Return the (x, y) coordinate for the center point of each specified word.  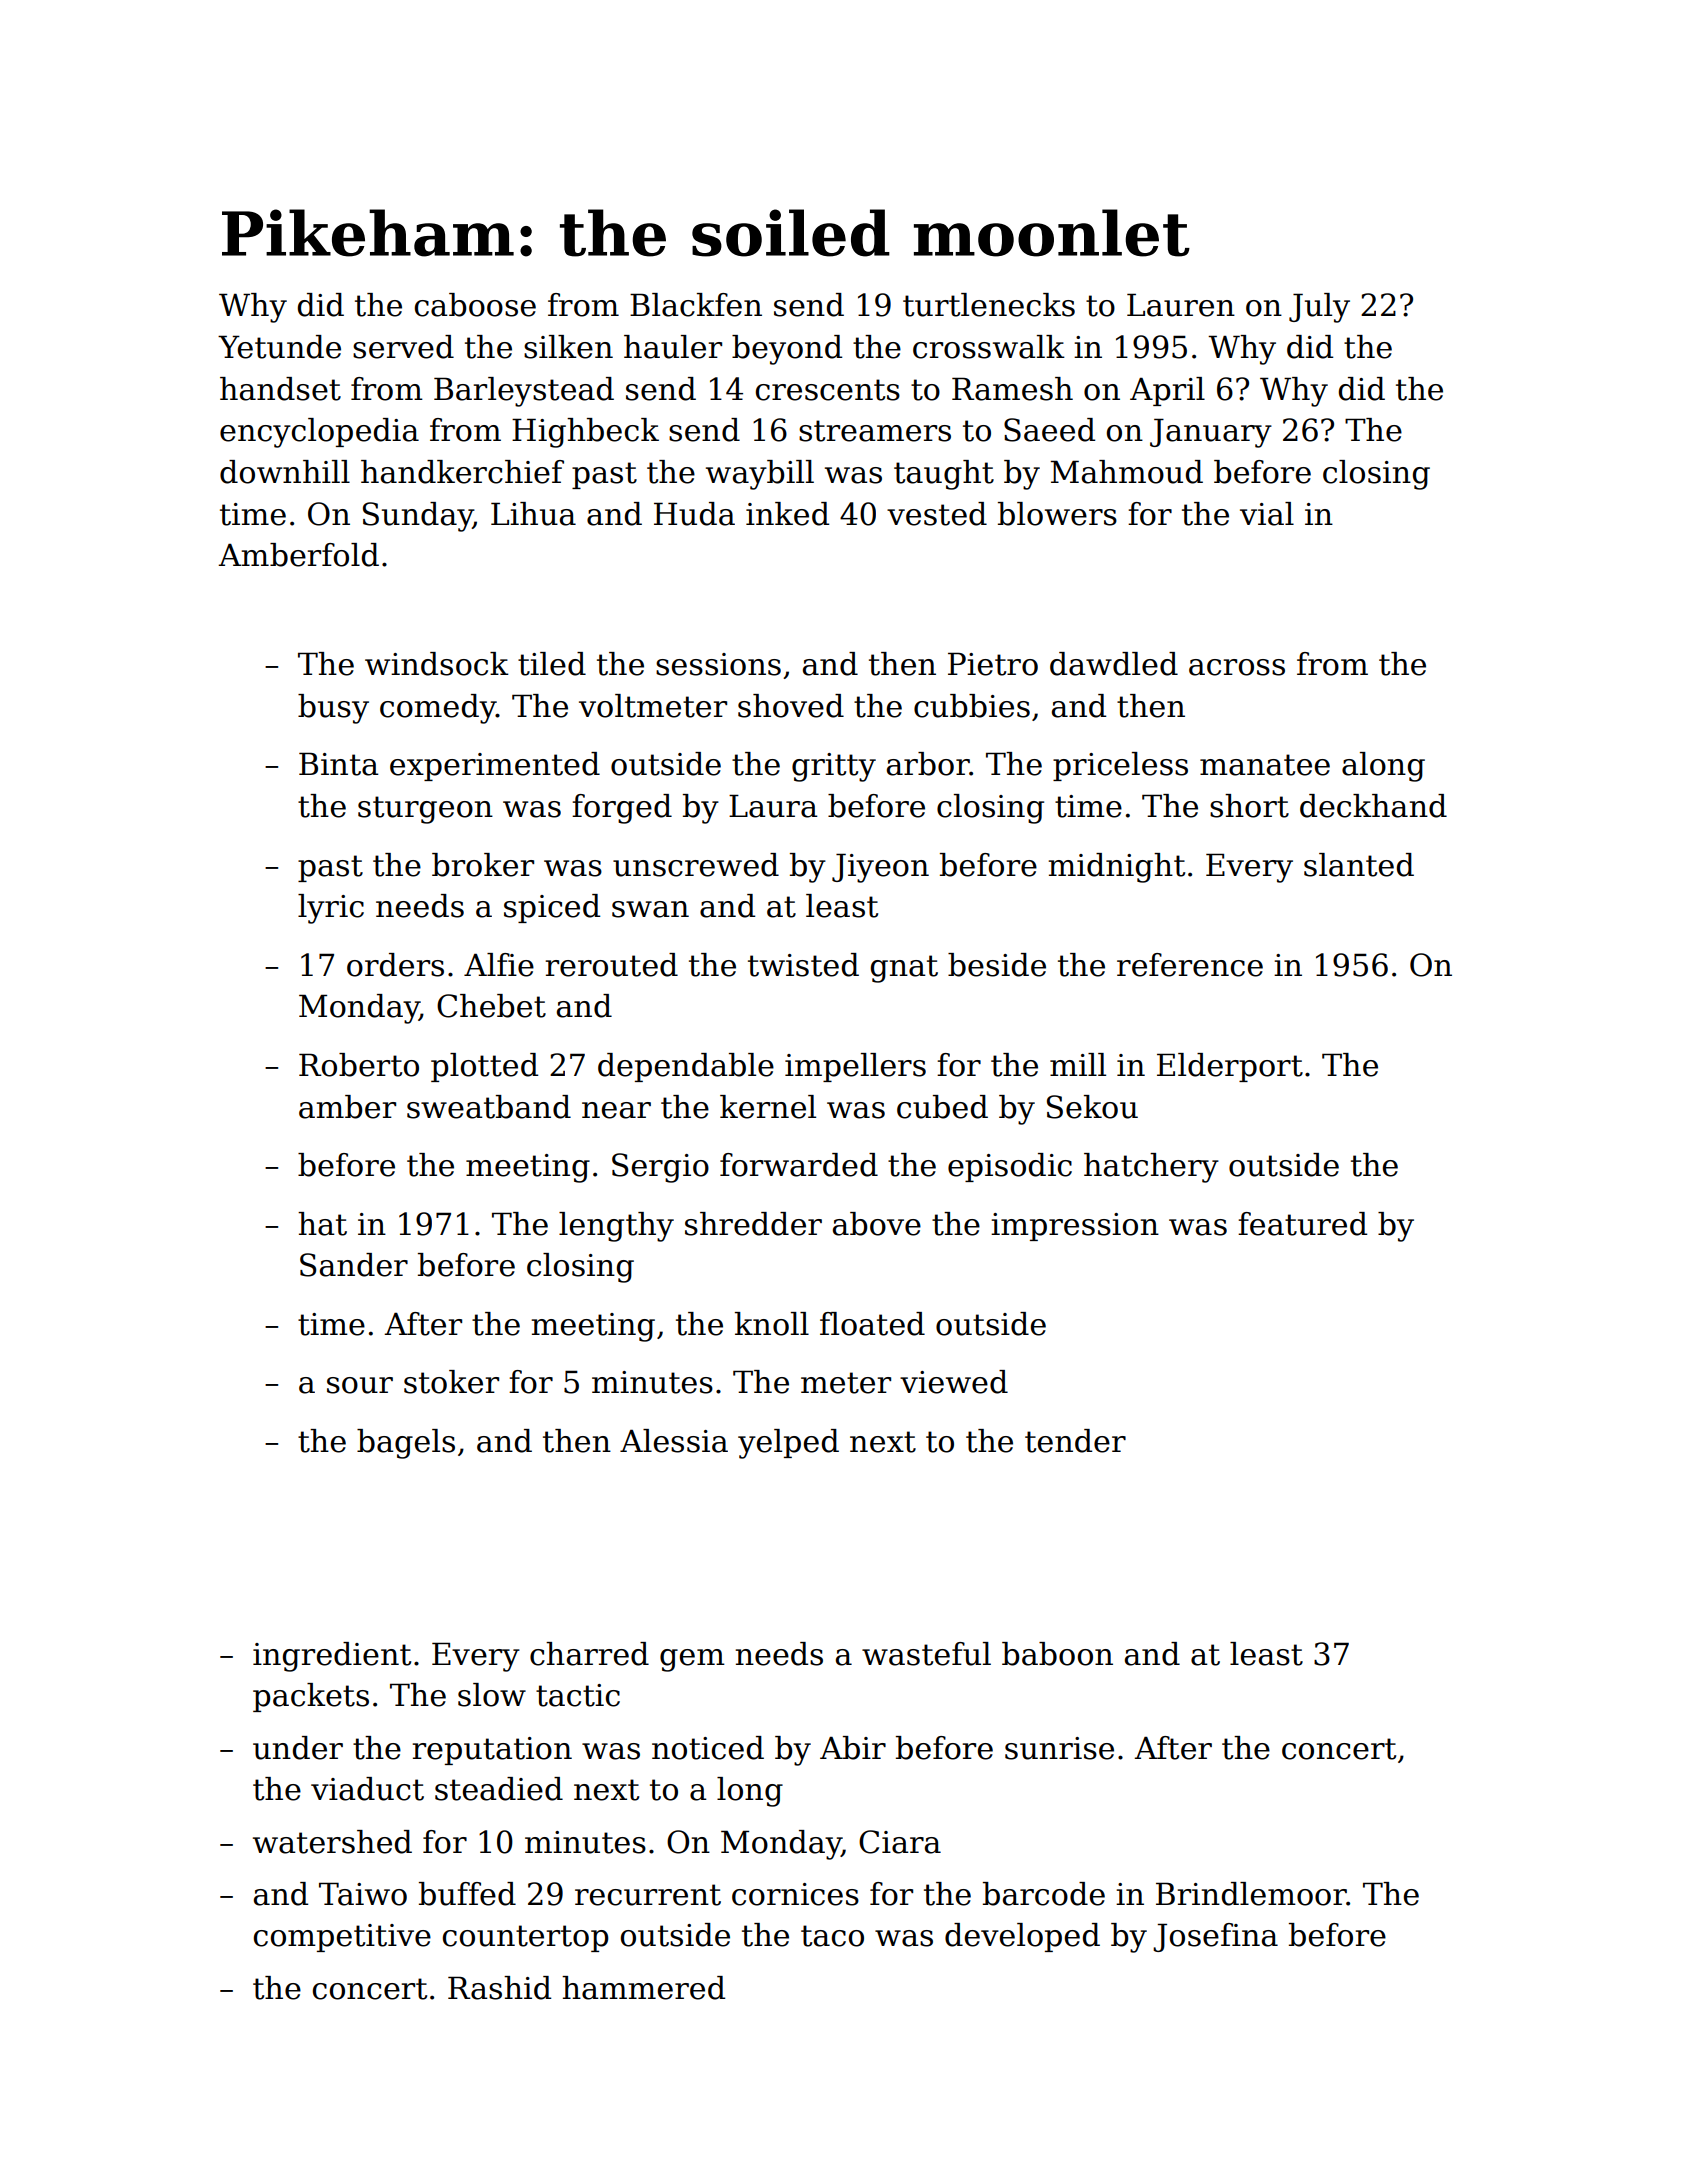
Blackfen (696, 305)
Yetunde (279, 347)
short (1249, 806)
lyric (331, 909)
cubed (942, 1107)
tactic (578, 1695)
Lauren (1181, 305)
